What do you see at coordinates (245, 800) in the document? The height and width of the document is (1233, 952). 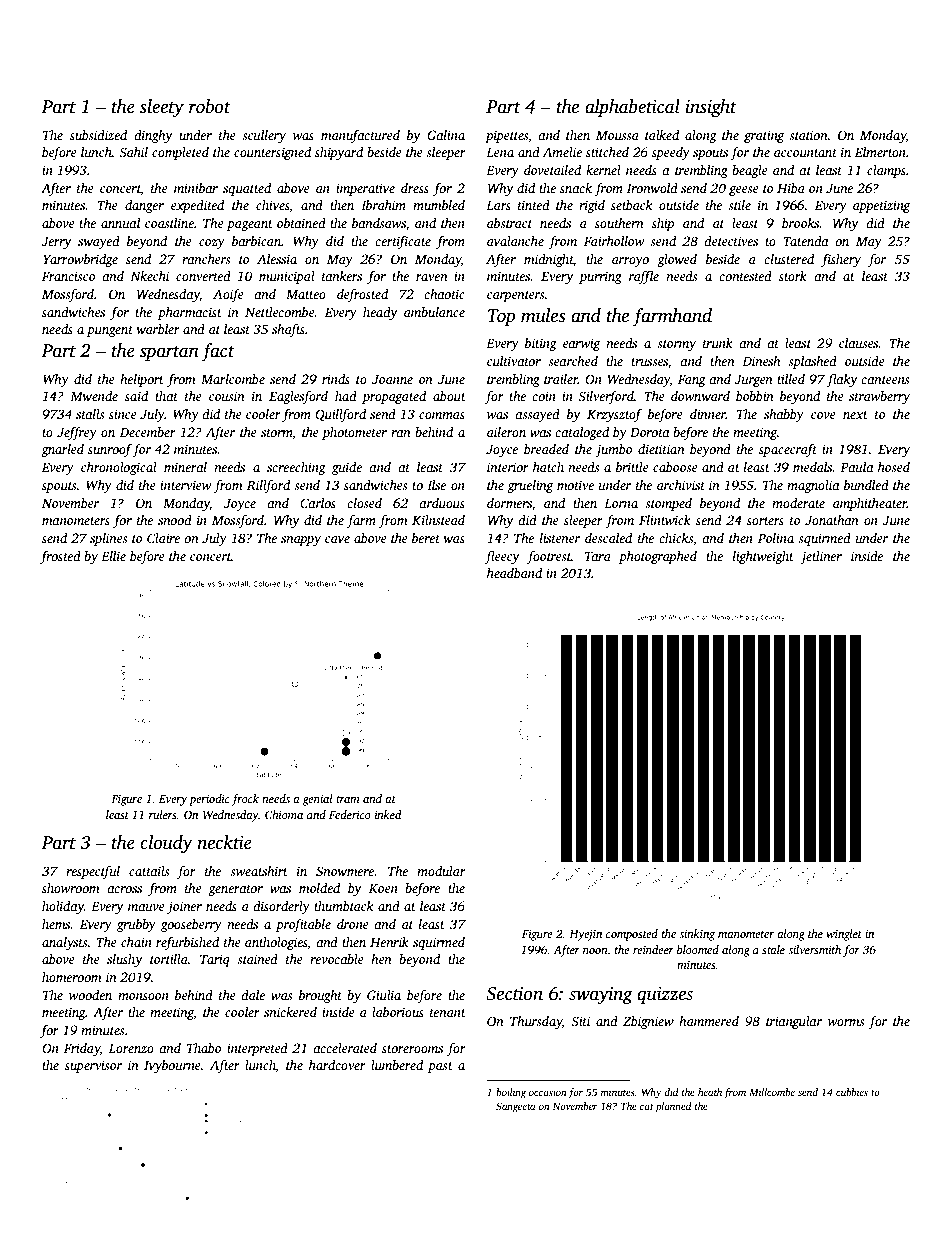 I see `frock` at bounding box center [245, 800].
